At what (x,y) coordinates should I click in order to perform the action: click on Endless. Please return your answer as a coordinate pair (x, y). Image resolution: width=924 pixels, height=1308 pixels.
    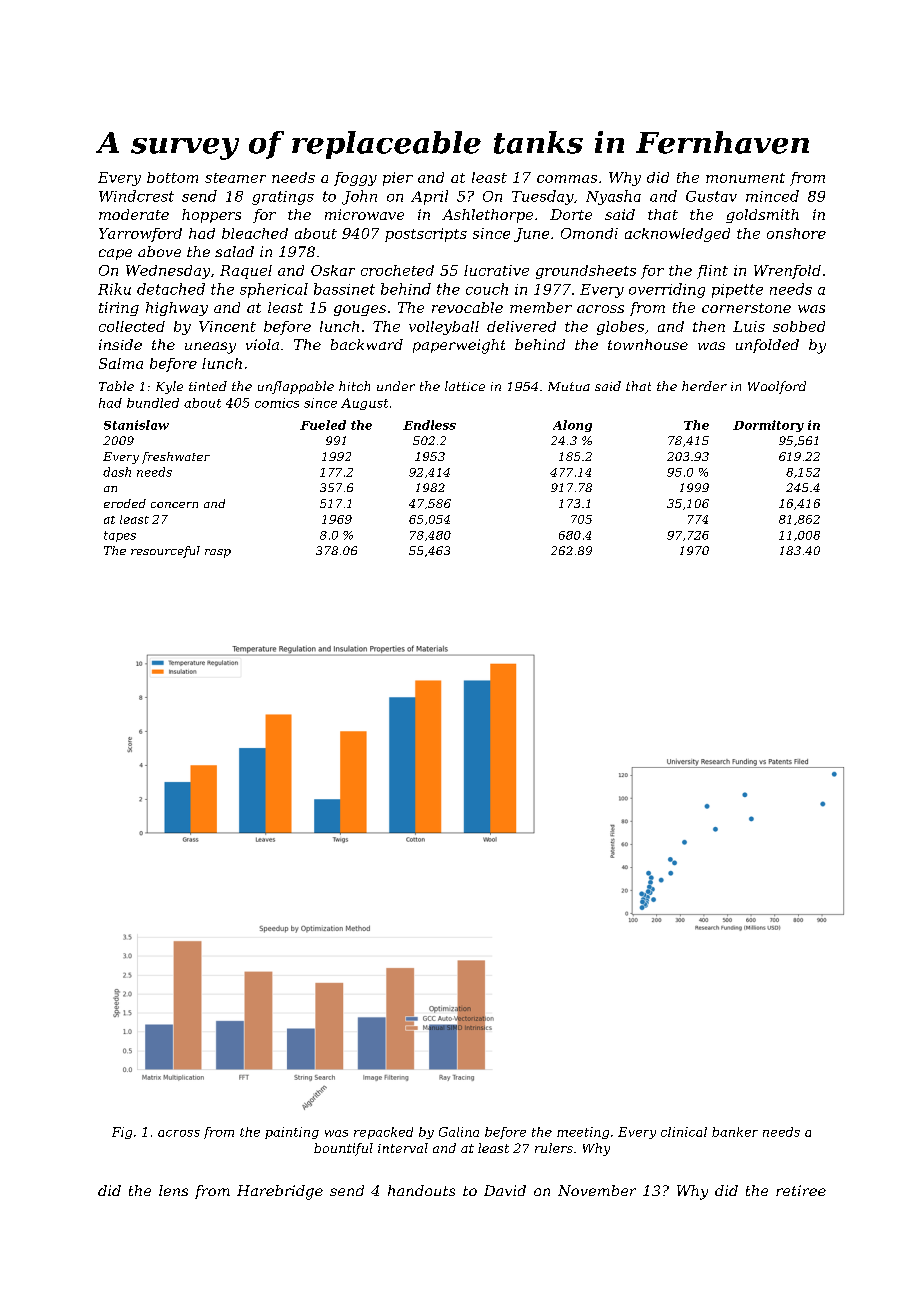
    Looking at the image, I should click on (429, 425).
